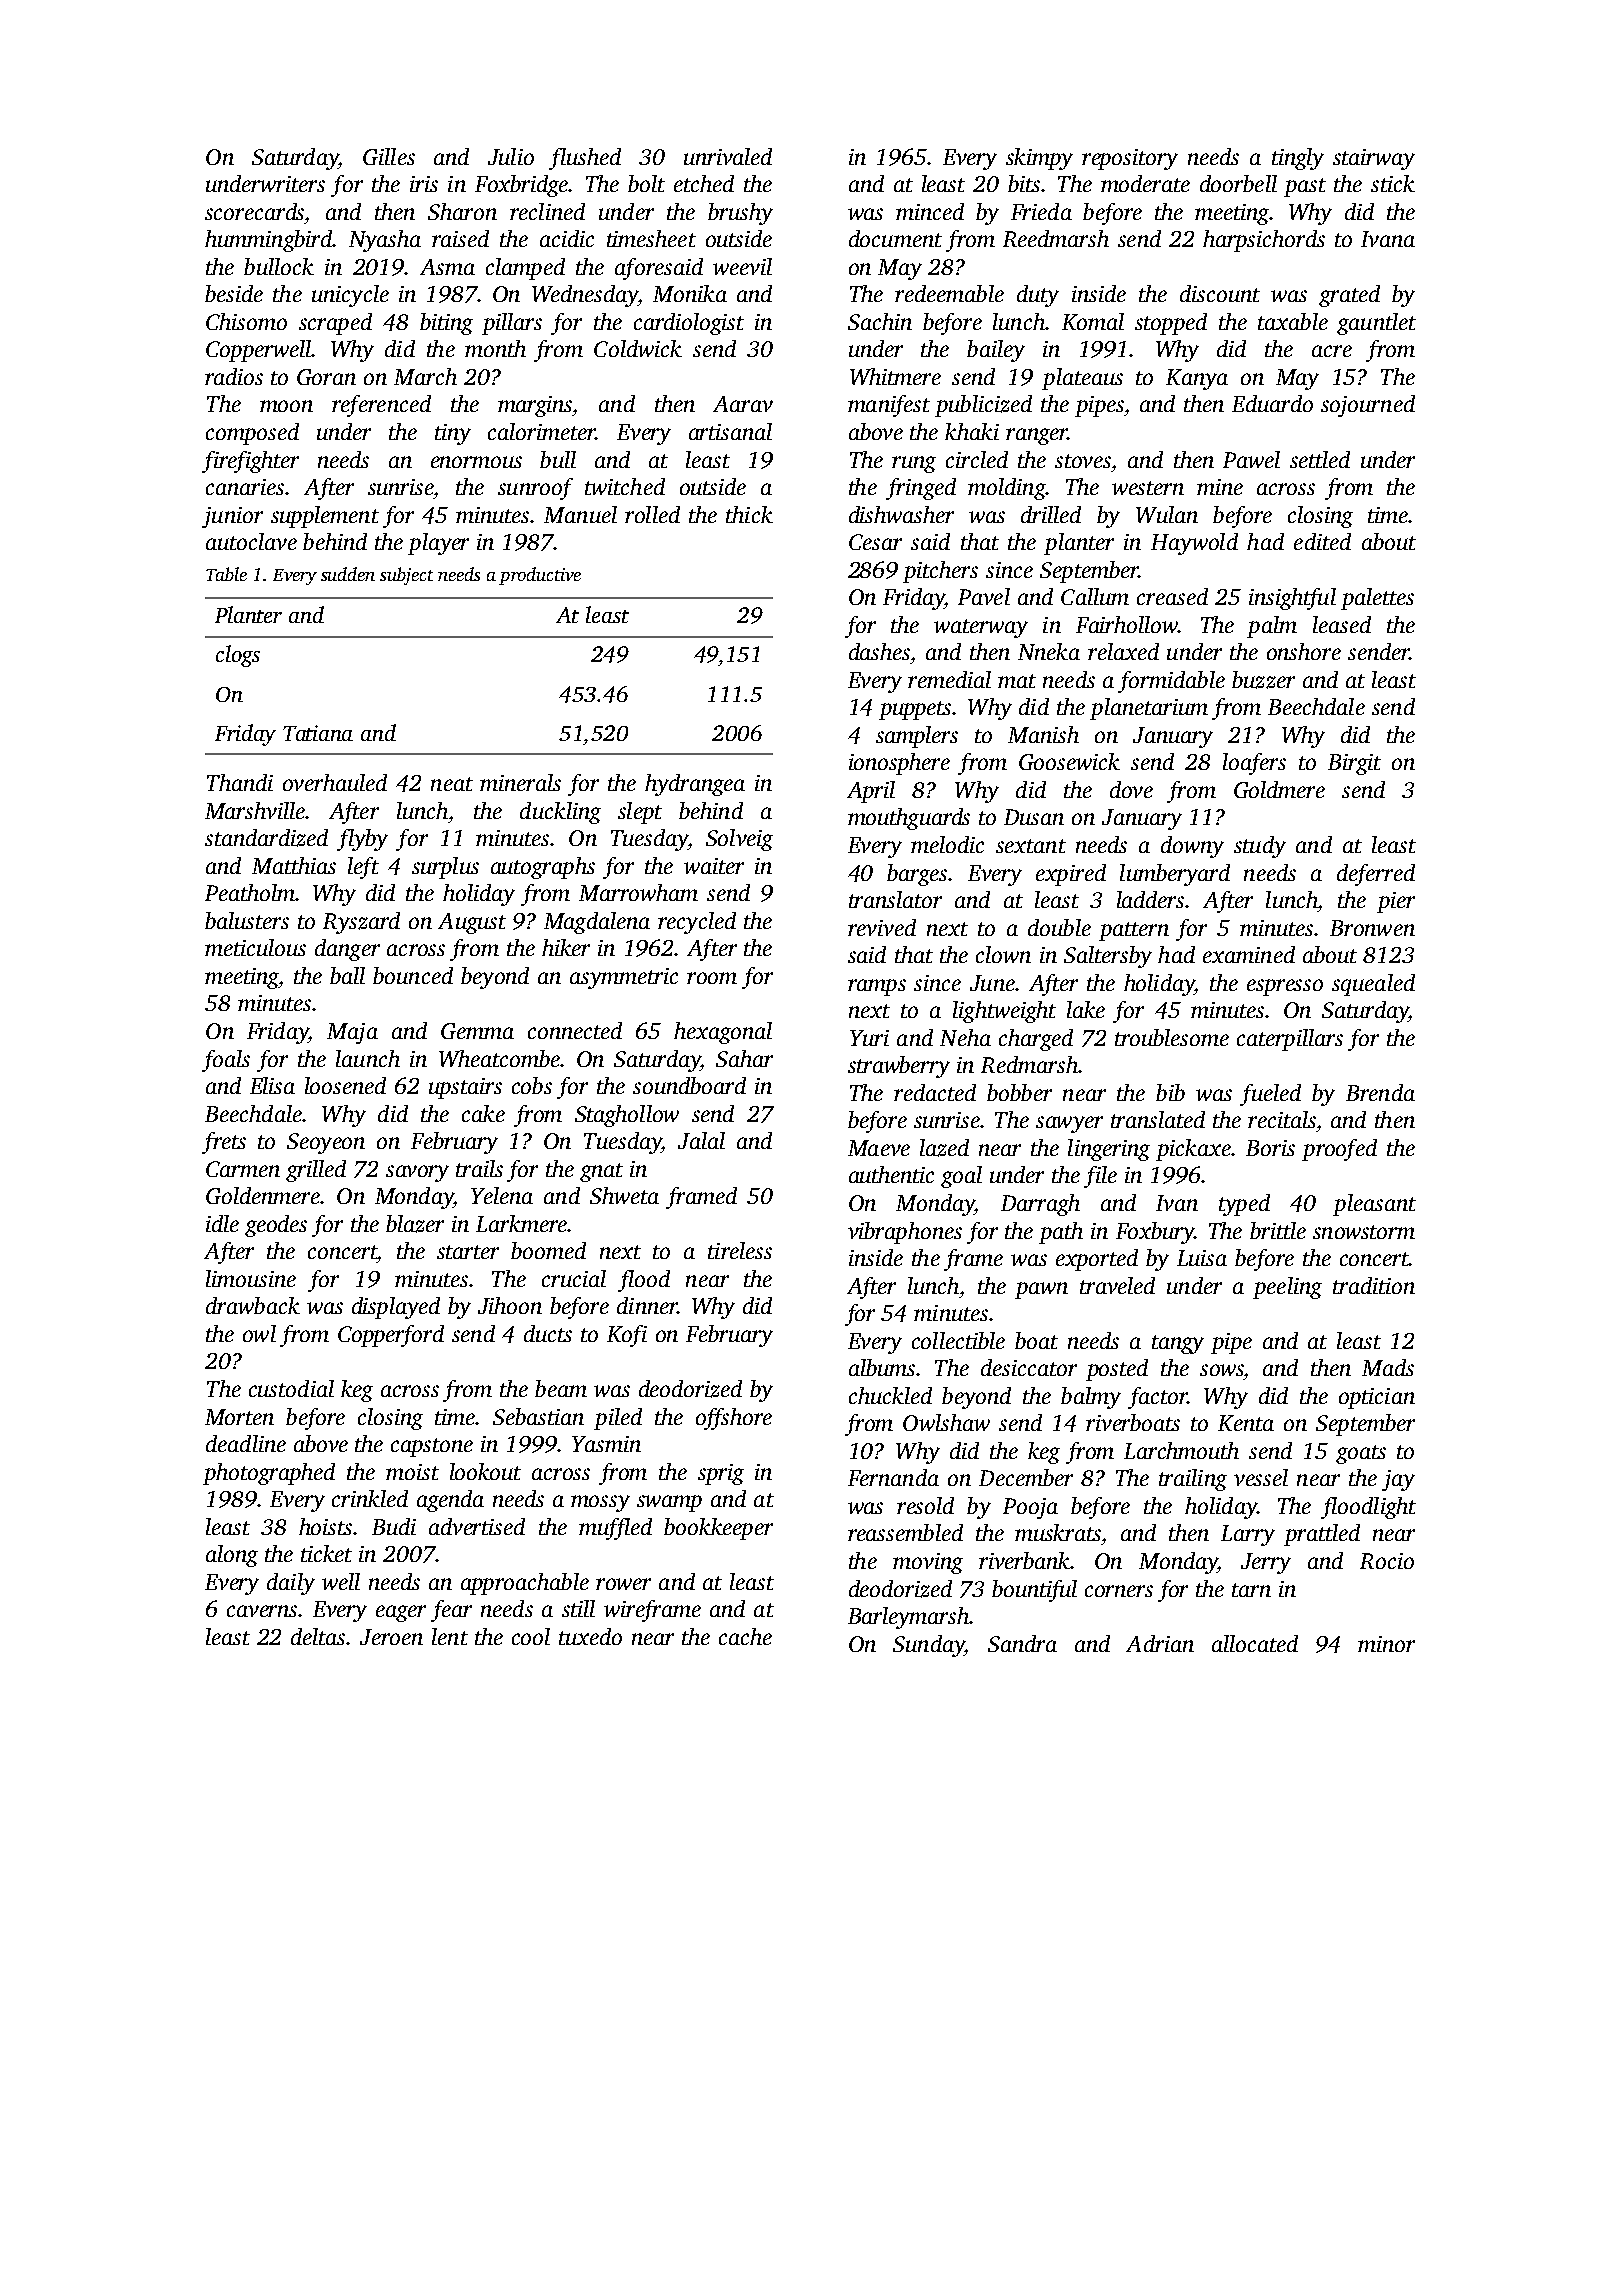 Image resolution: width=1620 pixels, height=2292 pixels. What do you see at coordinates (1342, 624) in the document?
I see `leased` at bounding box center [1342, 624].
